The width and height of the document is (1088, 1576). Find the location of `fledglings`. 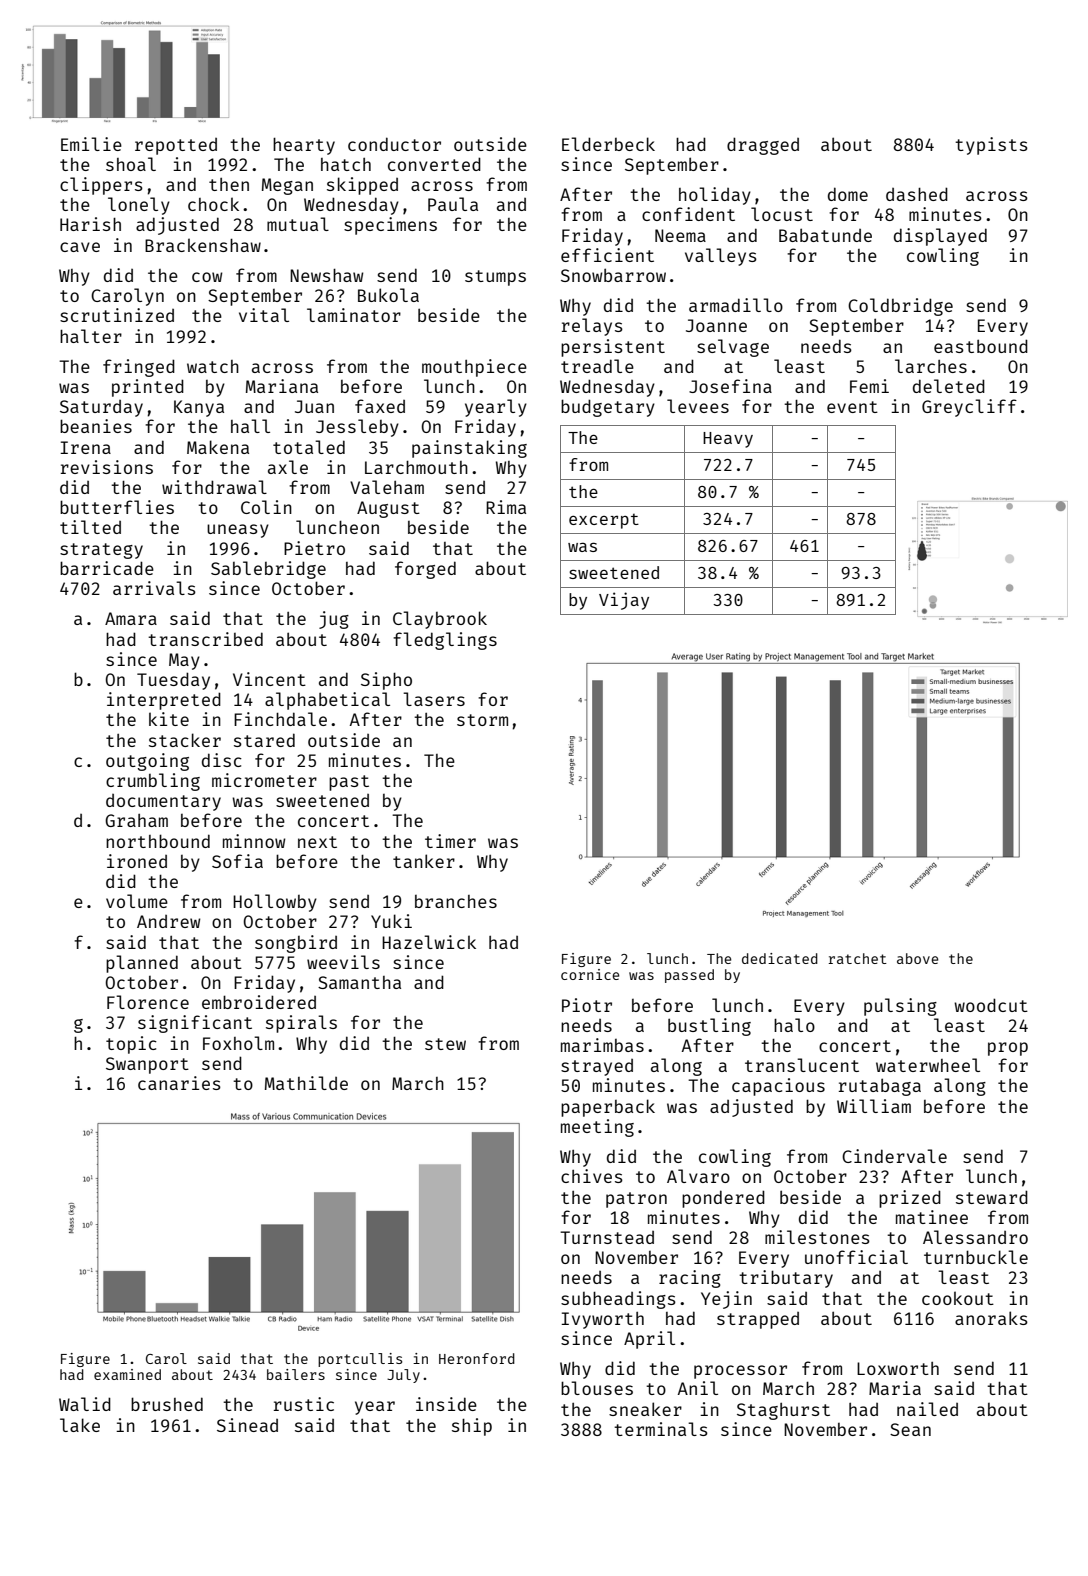

fledglings is located at coordinates (445, 641).
